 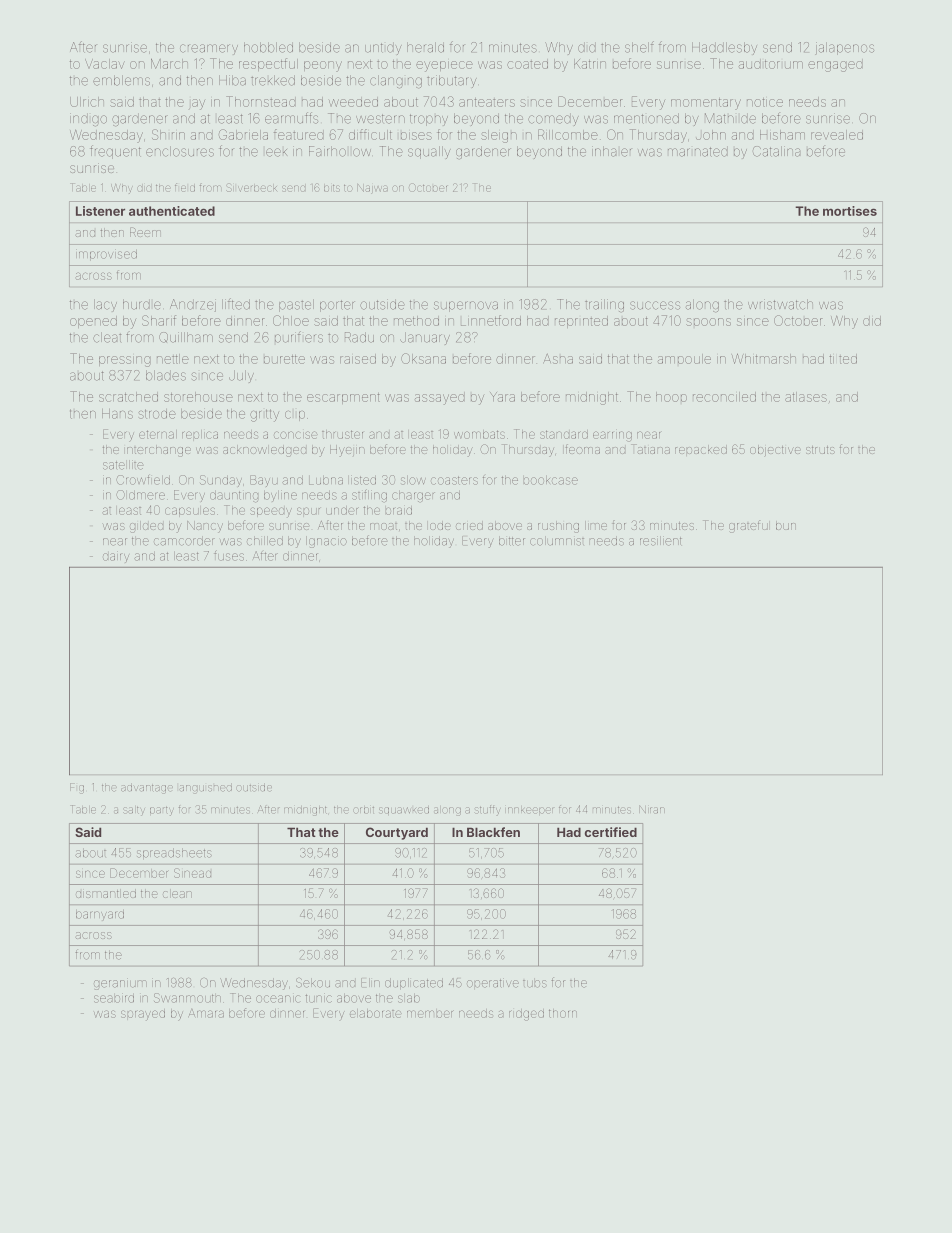 I want to click on columnist, so click(x=557, y=541).
